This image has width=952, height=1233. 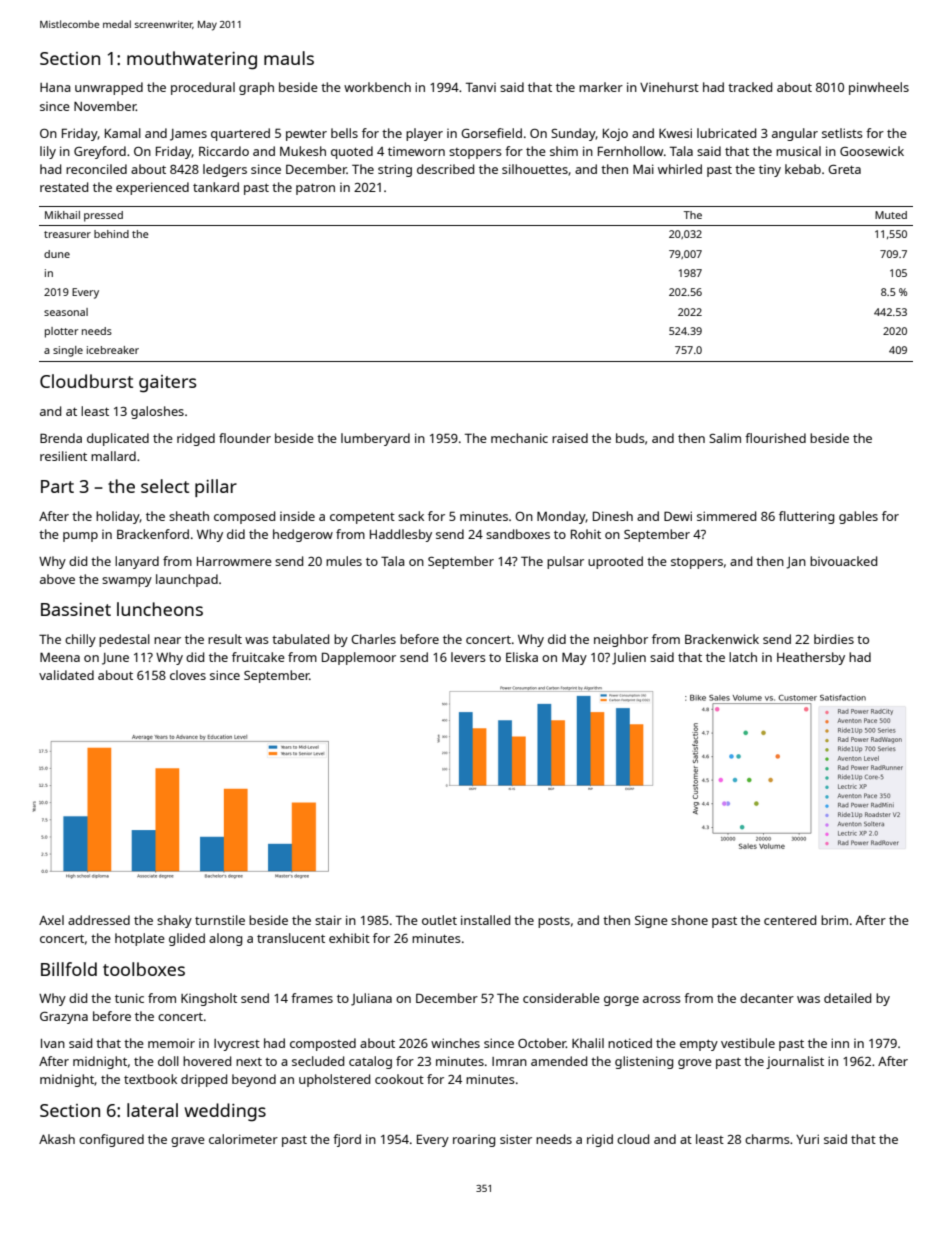 I want to click on fruitcake, so click(x=258, y=657).
